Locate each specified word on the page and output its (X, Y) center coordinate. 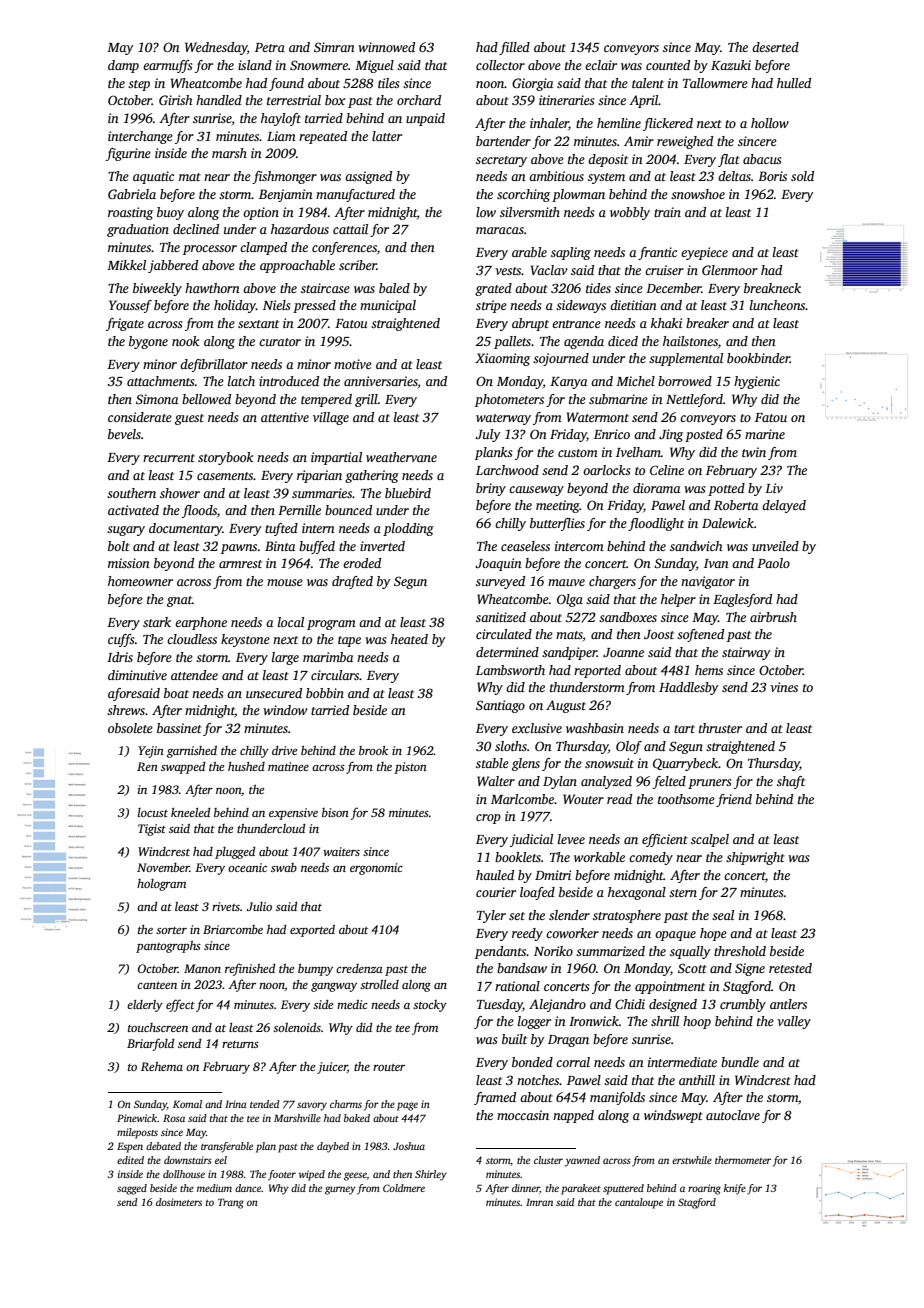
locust (153, 812)
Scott (692, 968)
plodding (408, 529)
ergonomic (376, 869)
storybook (225, 458)
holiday (235, 306)
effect (180, 1005)
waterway (503, 419)
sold (802, 176)
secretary (501, 161)
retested (790, 968)
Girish (175, 100)
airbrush (773, 617)
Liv (774, 488)
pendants (501, 952)
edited (130, 1160)
